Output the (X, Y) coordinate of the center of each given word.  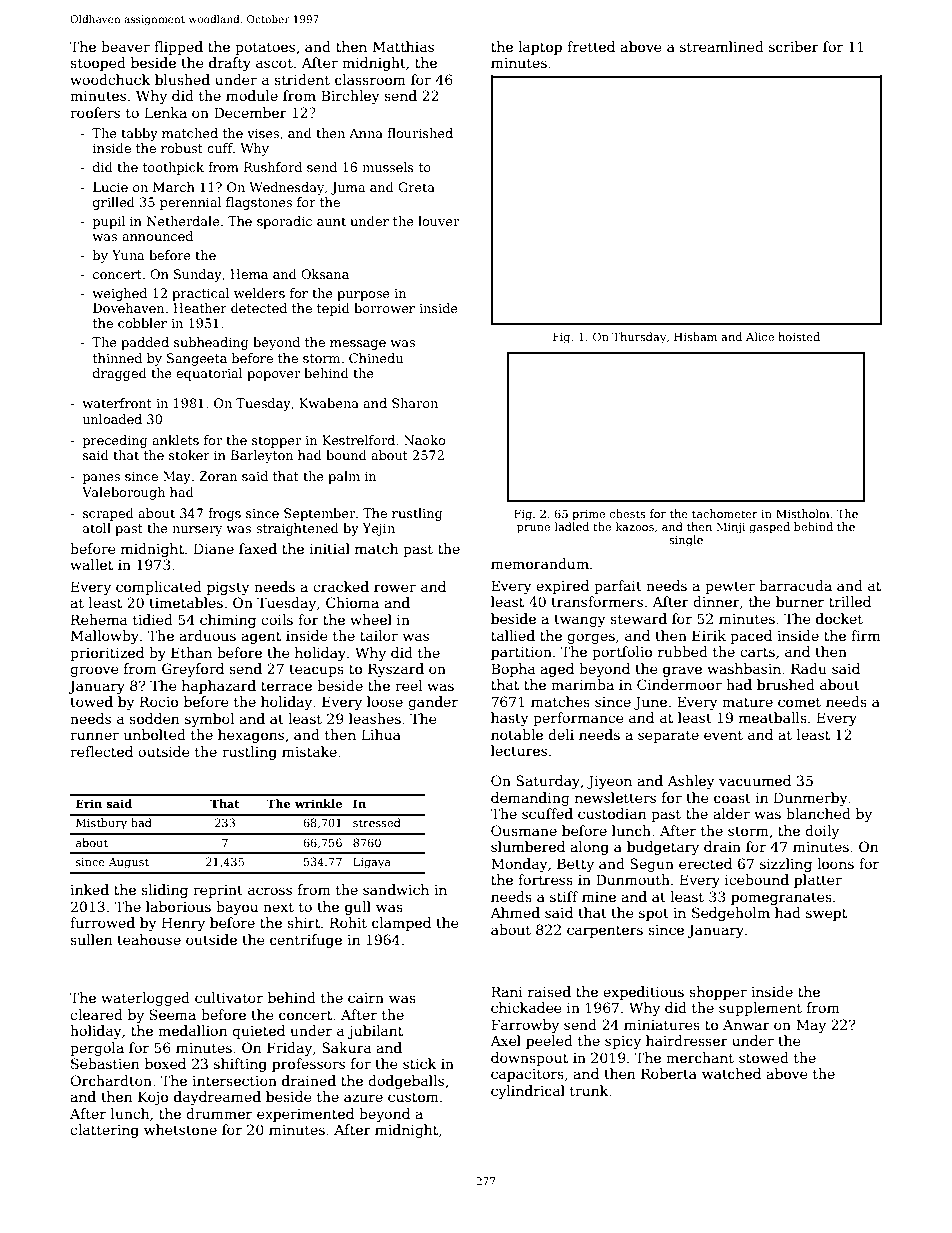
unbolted (155, 734)
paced (751, 637)
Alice (760, 336)
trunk (589, 1090)
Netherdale (183, 221)
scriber (794, 46)
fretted (591, 46)
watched (731, 1073)
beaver (125, 46)
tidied (153, 619)
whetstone (180, 1129)
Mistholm (803, 513)
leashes (375, 718)
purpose (363, 296)
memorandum (540, 563)
